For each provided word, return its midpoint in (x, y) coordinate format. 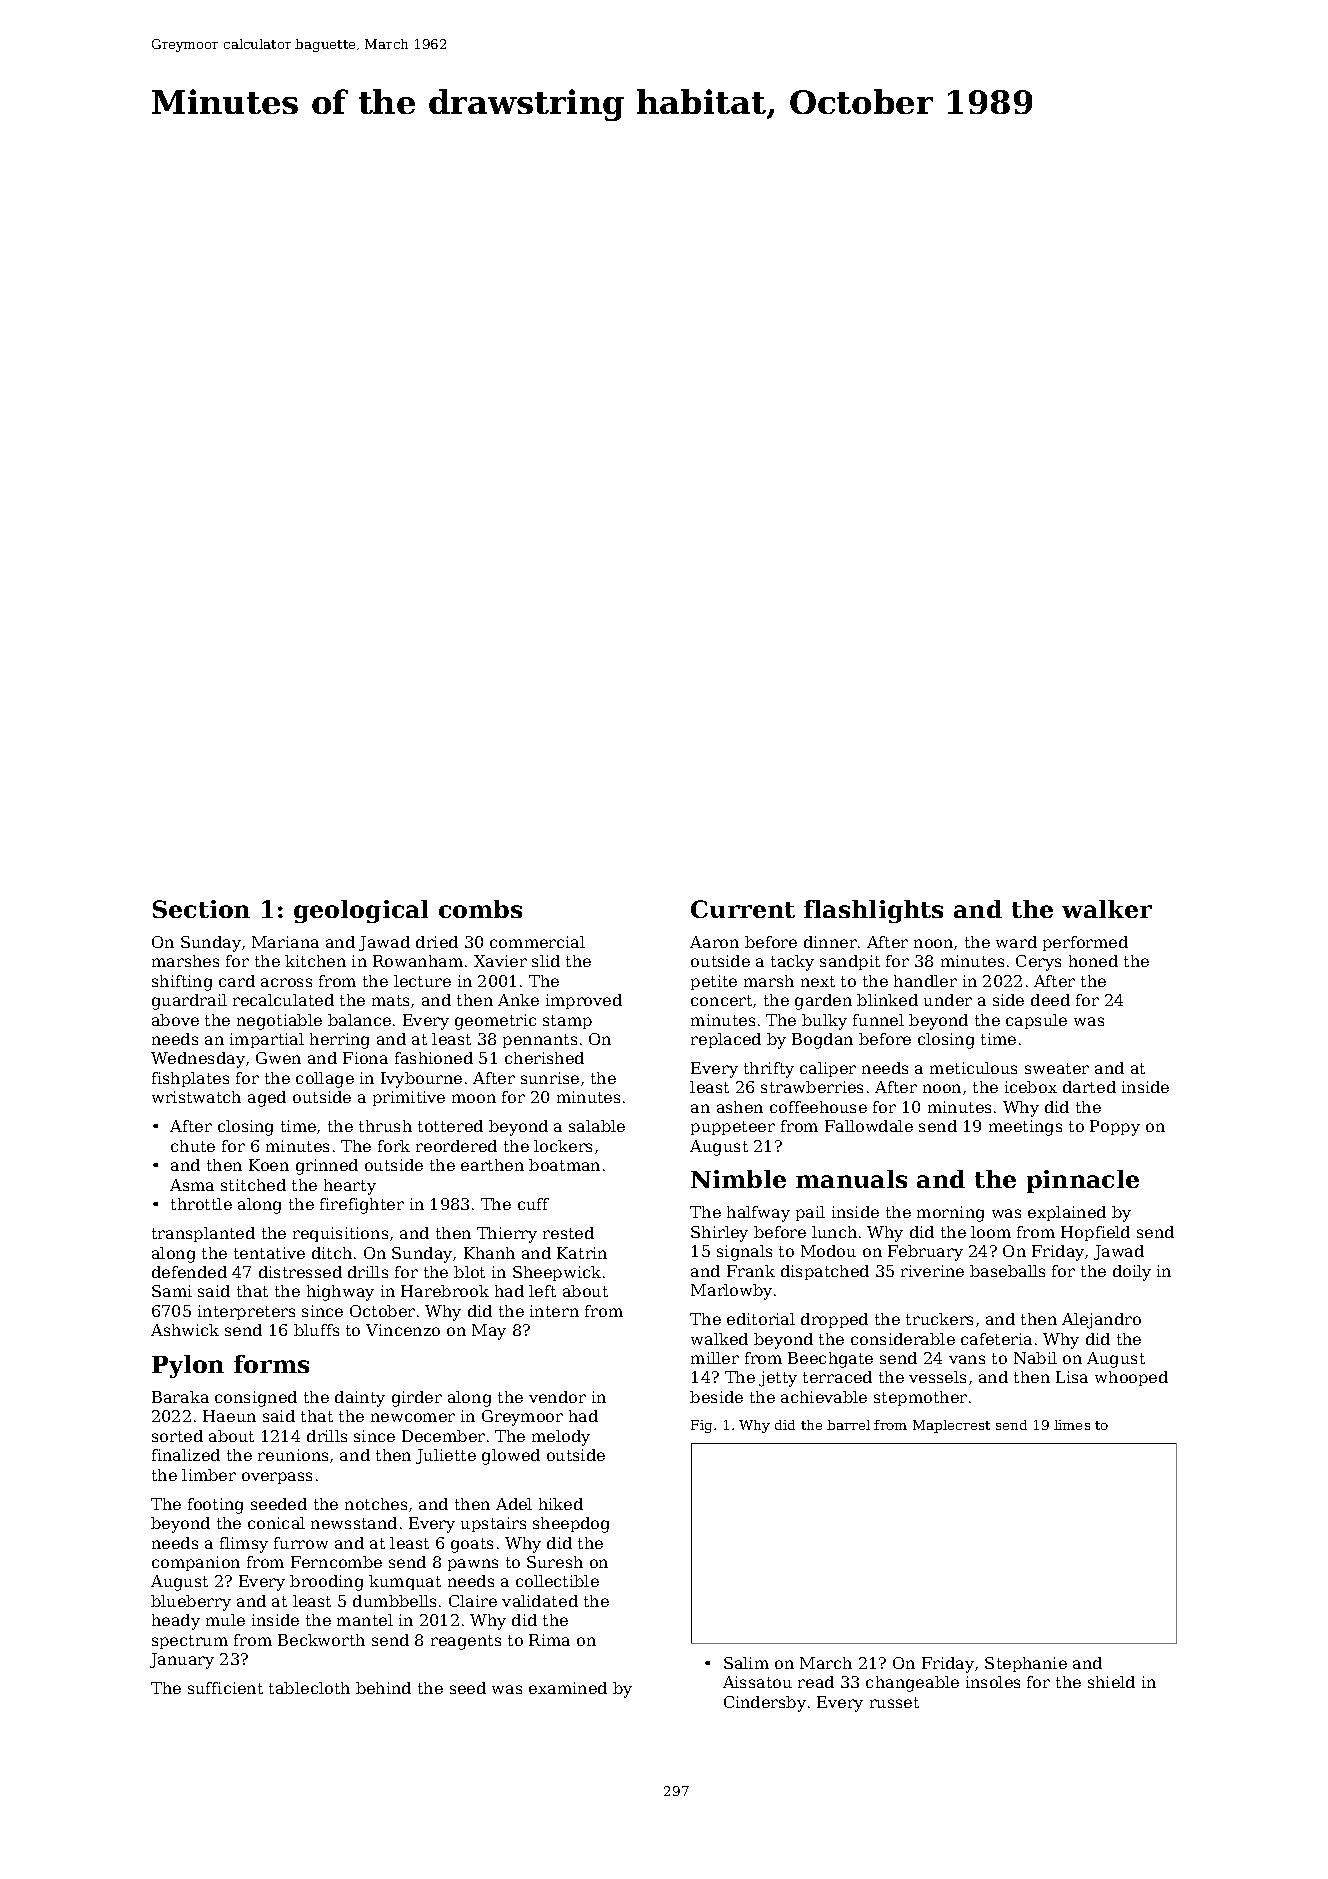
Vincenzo (403, 1330)
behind (383, 1688)
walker (1107, 909)
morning (950, 1214)
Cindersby (765, 1704)
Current (743, 909)
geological (361, 911)
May (489, 1332)
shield (1111, 1682)
